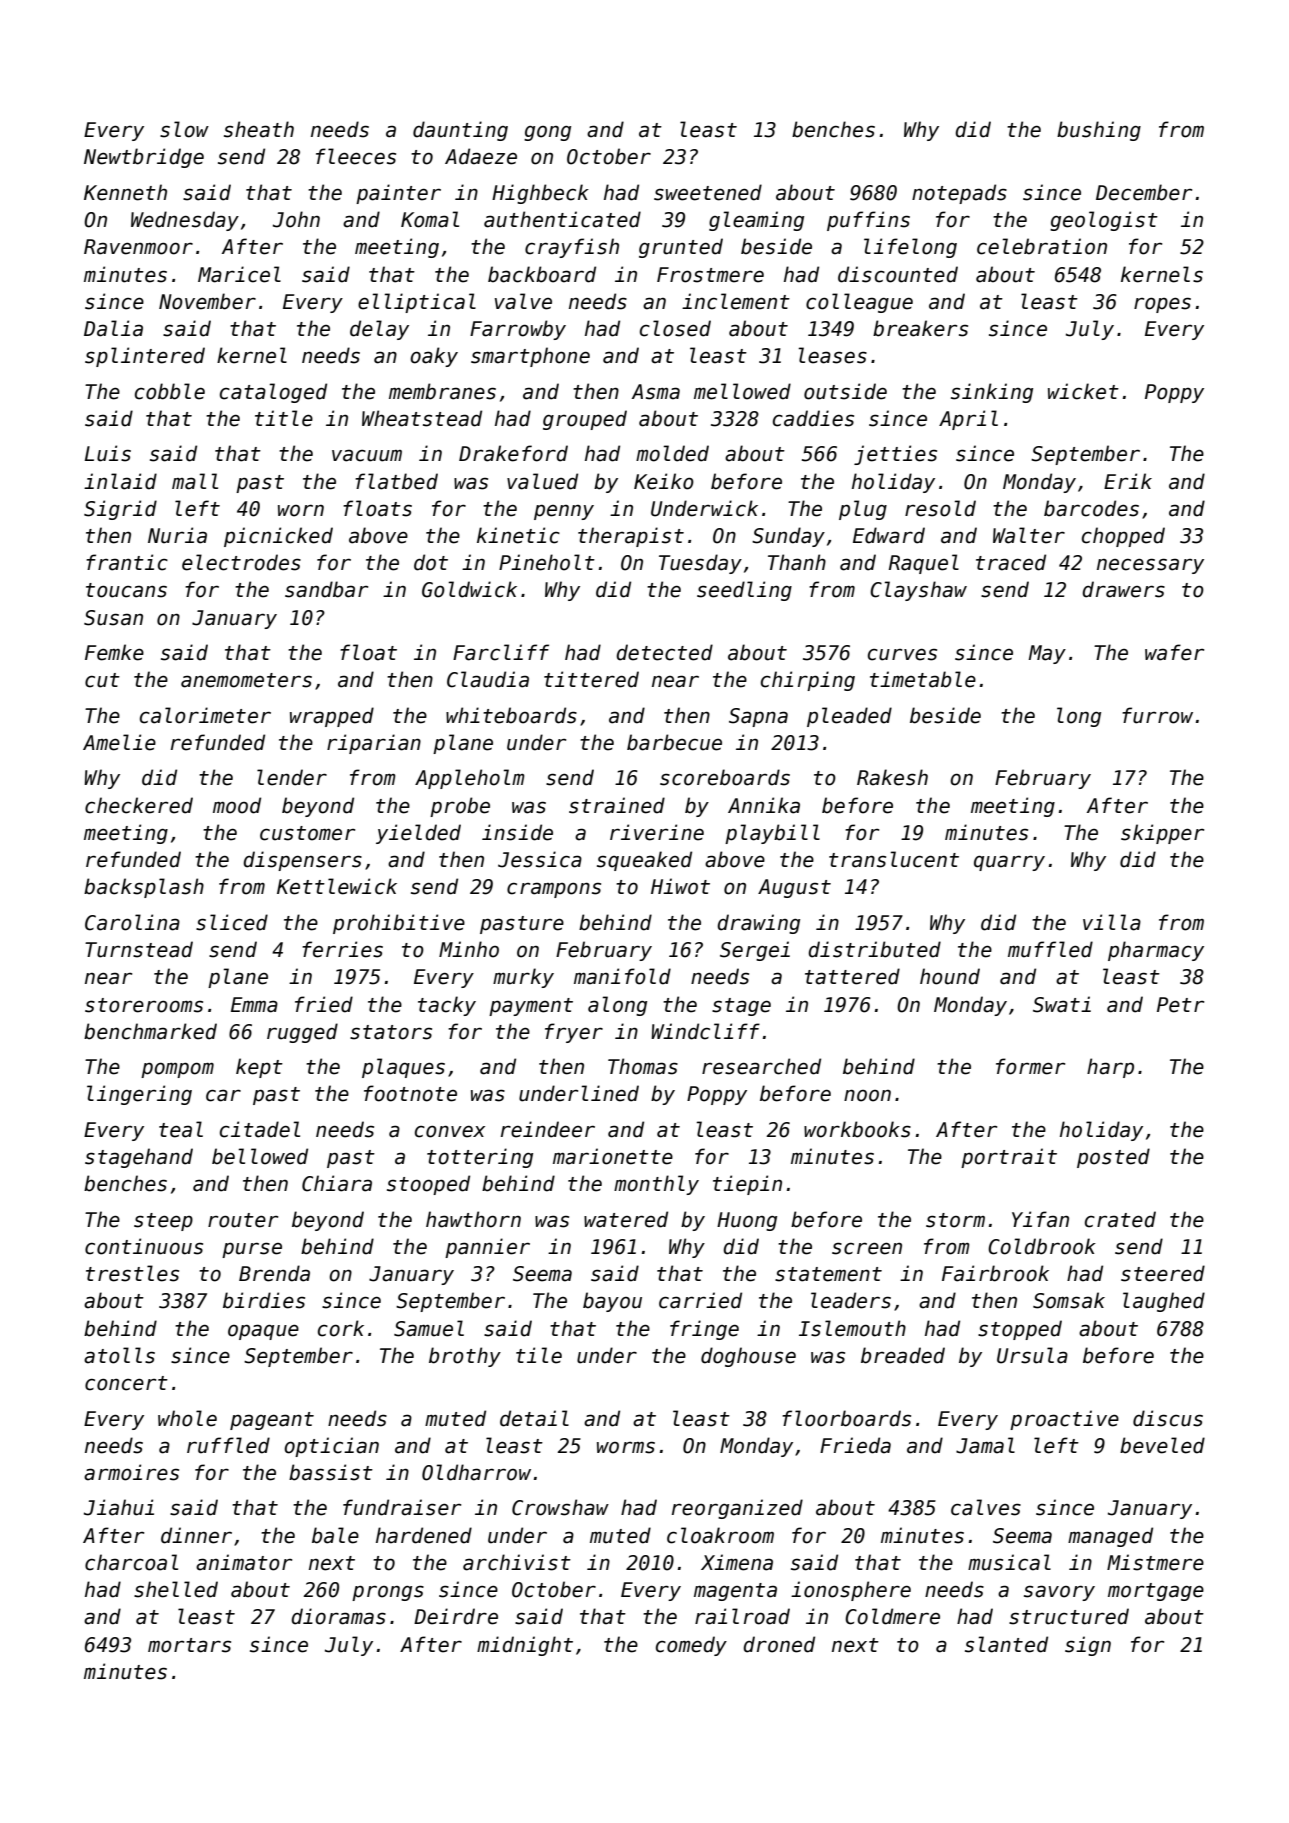  Describe the element at coordinates (469, 589) in the image. I see `Goldwick` at that location.
